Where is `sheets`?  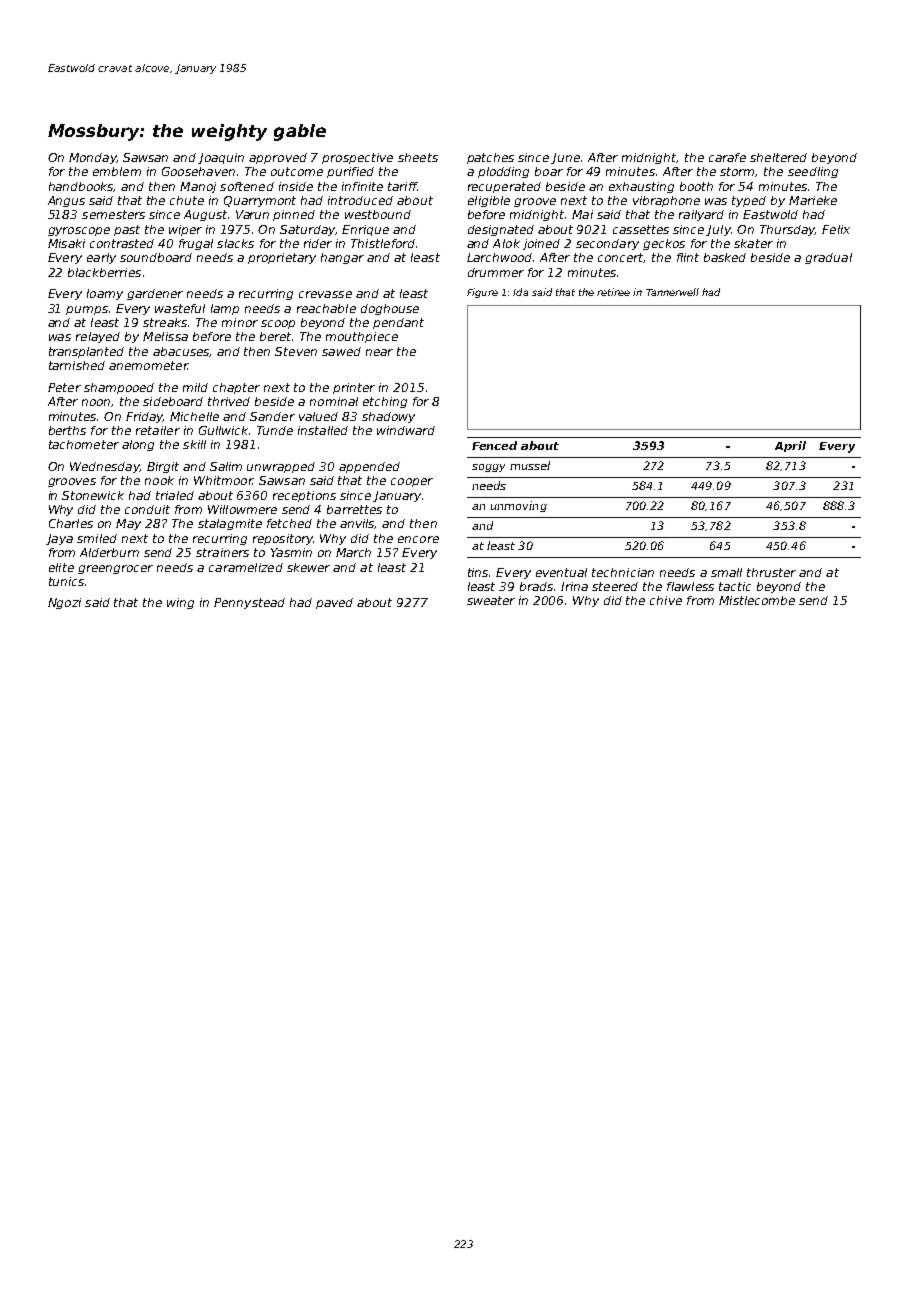
sheets is located at coordinates (418, 157).
